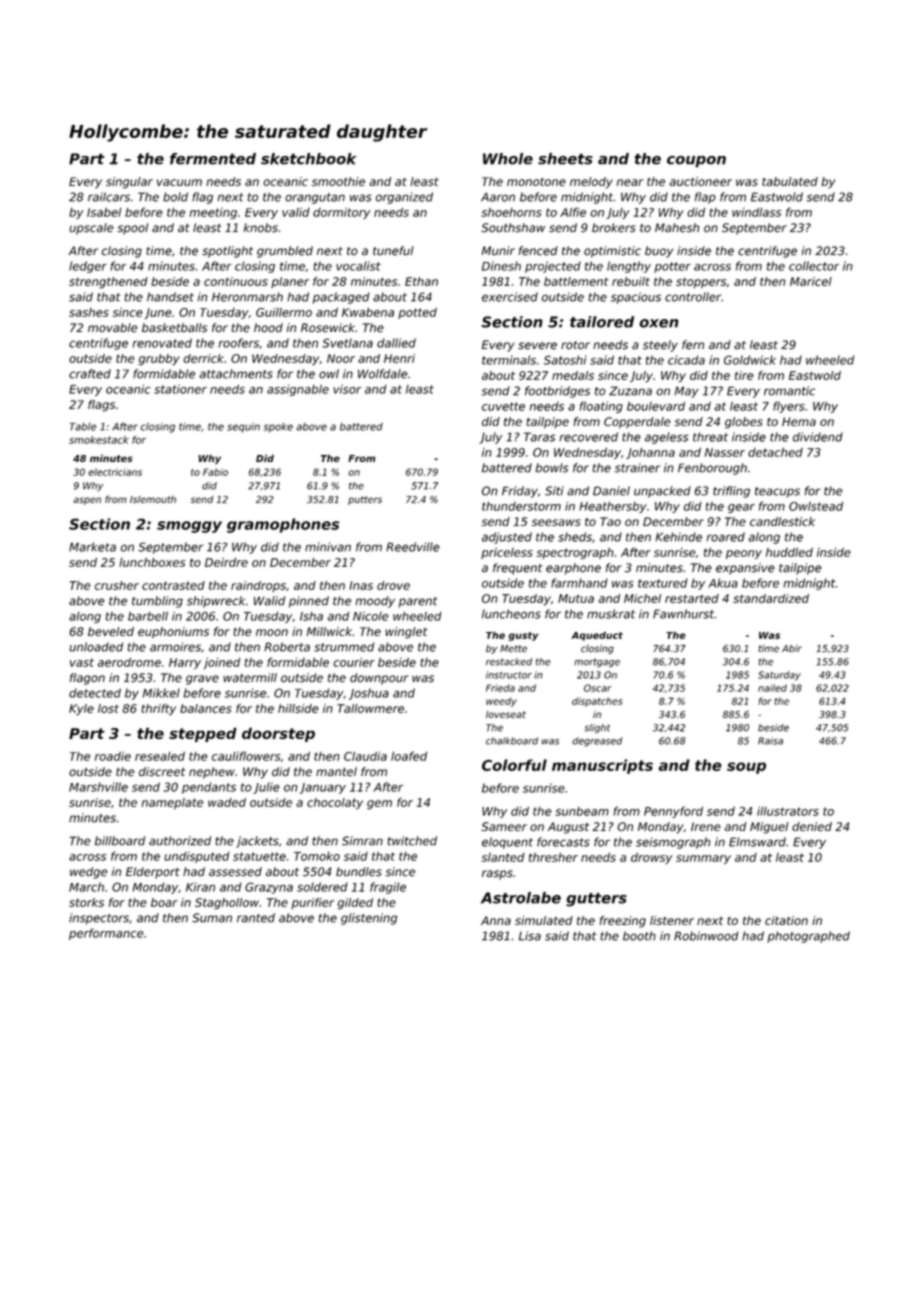 Image resolution: width=924 pixels, height=1308 pixels. Describe the element at coordinates (159, 360) in the screenshot. I see `grubby` at that location.
